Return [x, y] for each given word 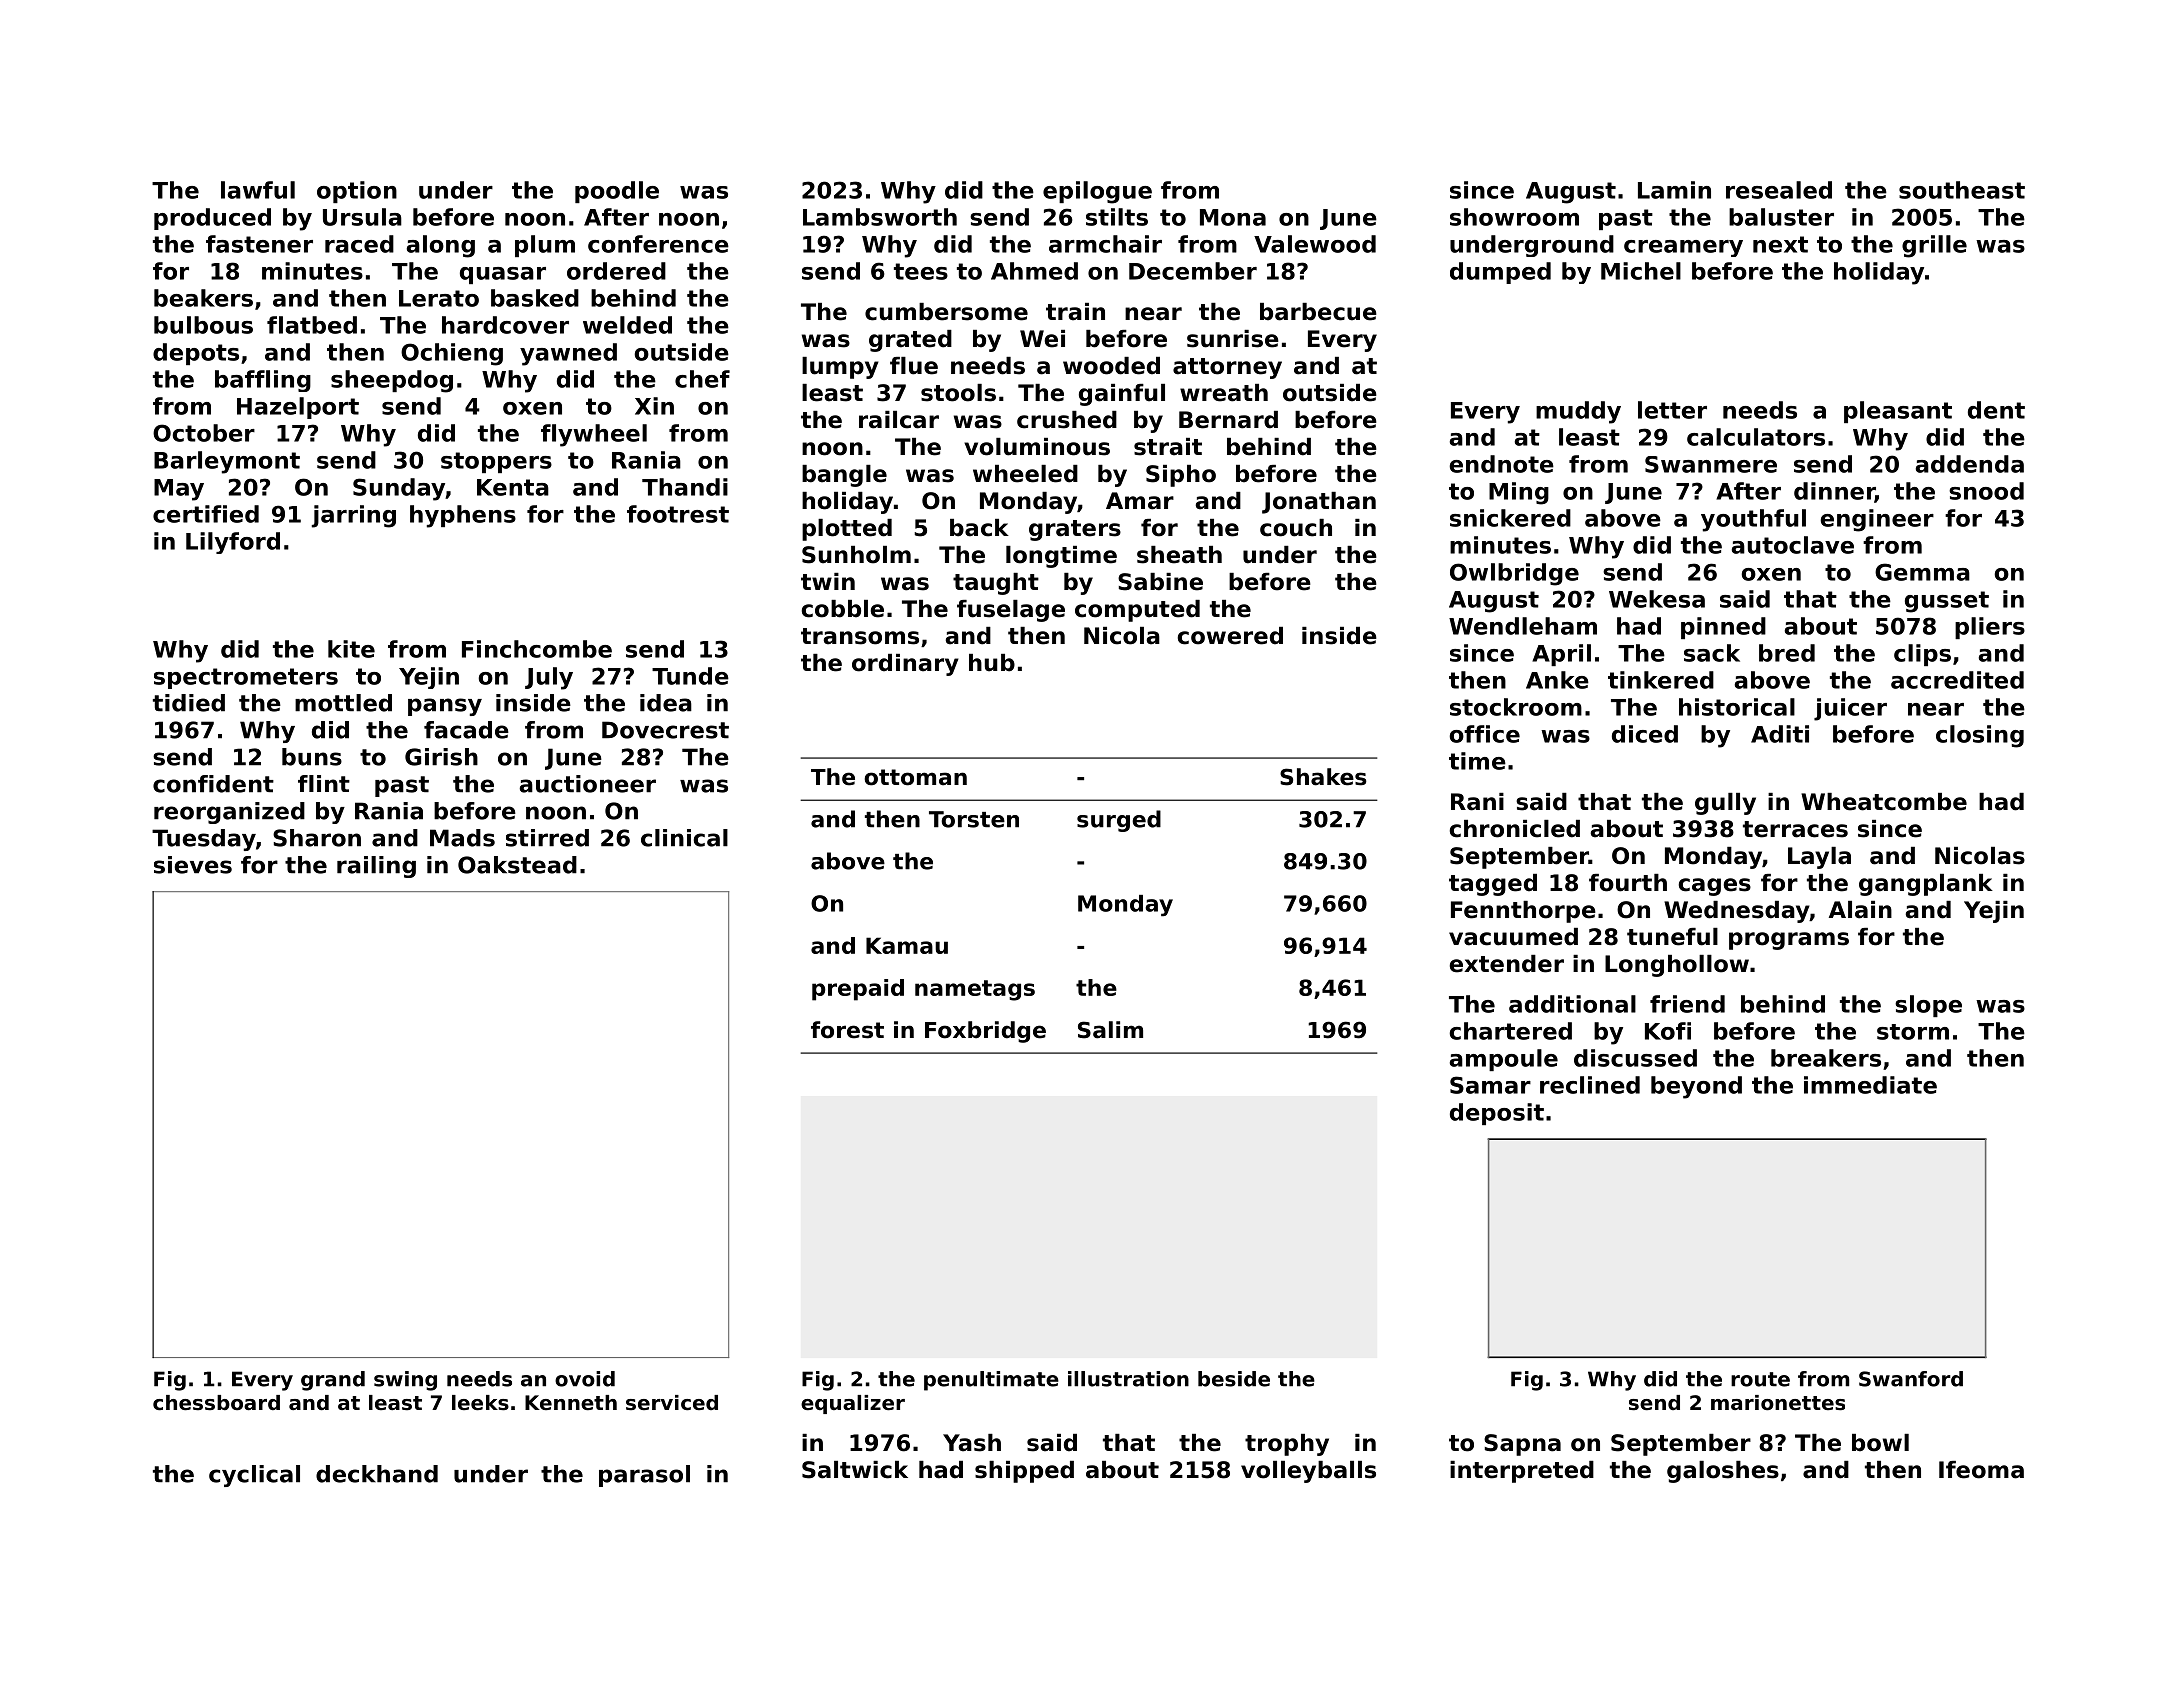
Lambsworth [880, 217]
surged [1119, 821]
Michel [1641, 271]
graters [1075, 530]
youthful [1753, 520]
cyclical [254, 1476]
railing [376, 867]
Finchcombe [537, 649]
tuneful [1672, 937]
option [357, 192]
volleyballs [1308, 1472]
